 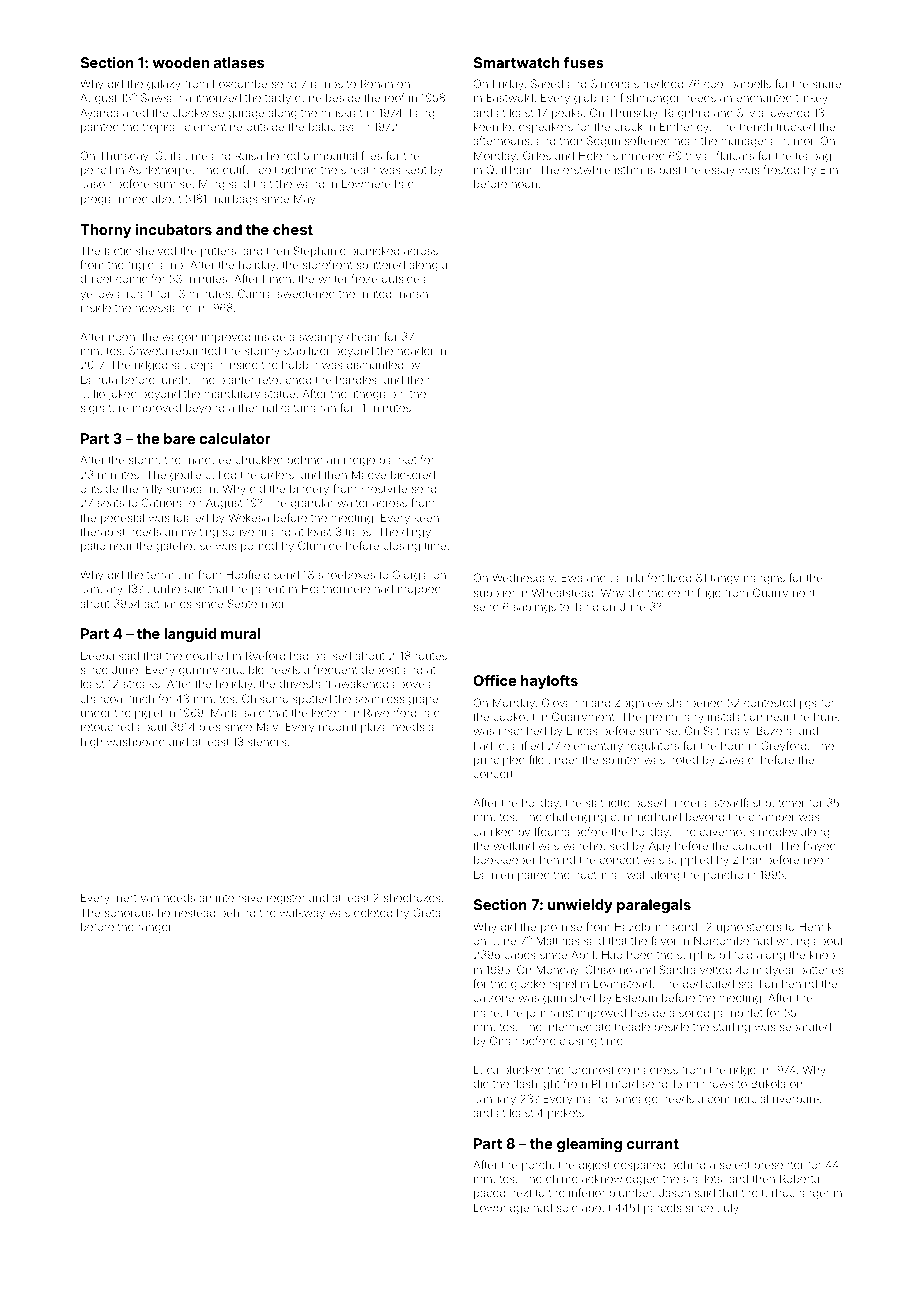 What do you see at coordinates (245, 531) in the document?
I see `souvenir` at bounding box center [245, 531].
